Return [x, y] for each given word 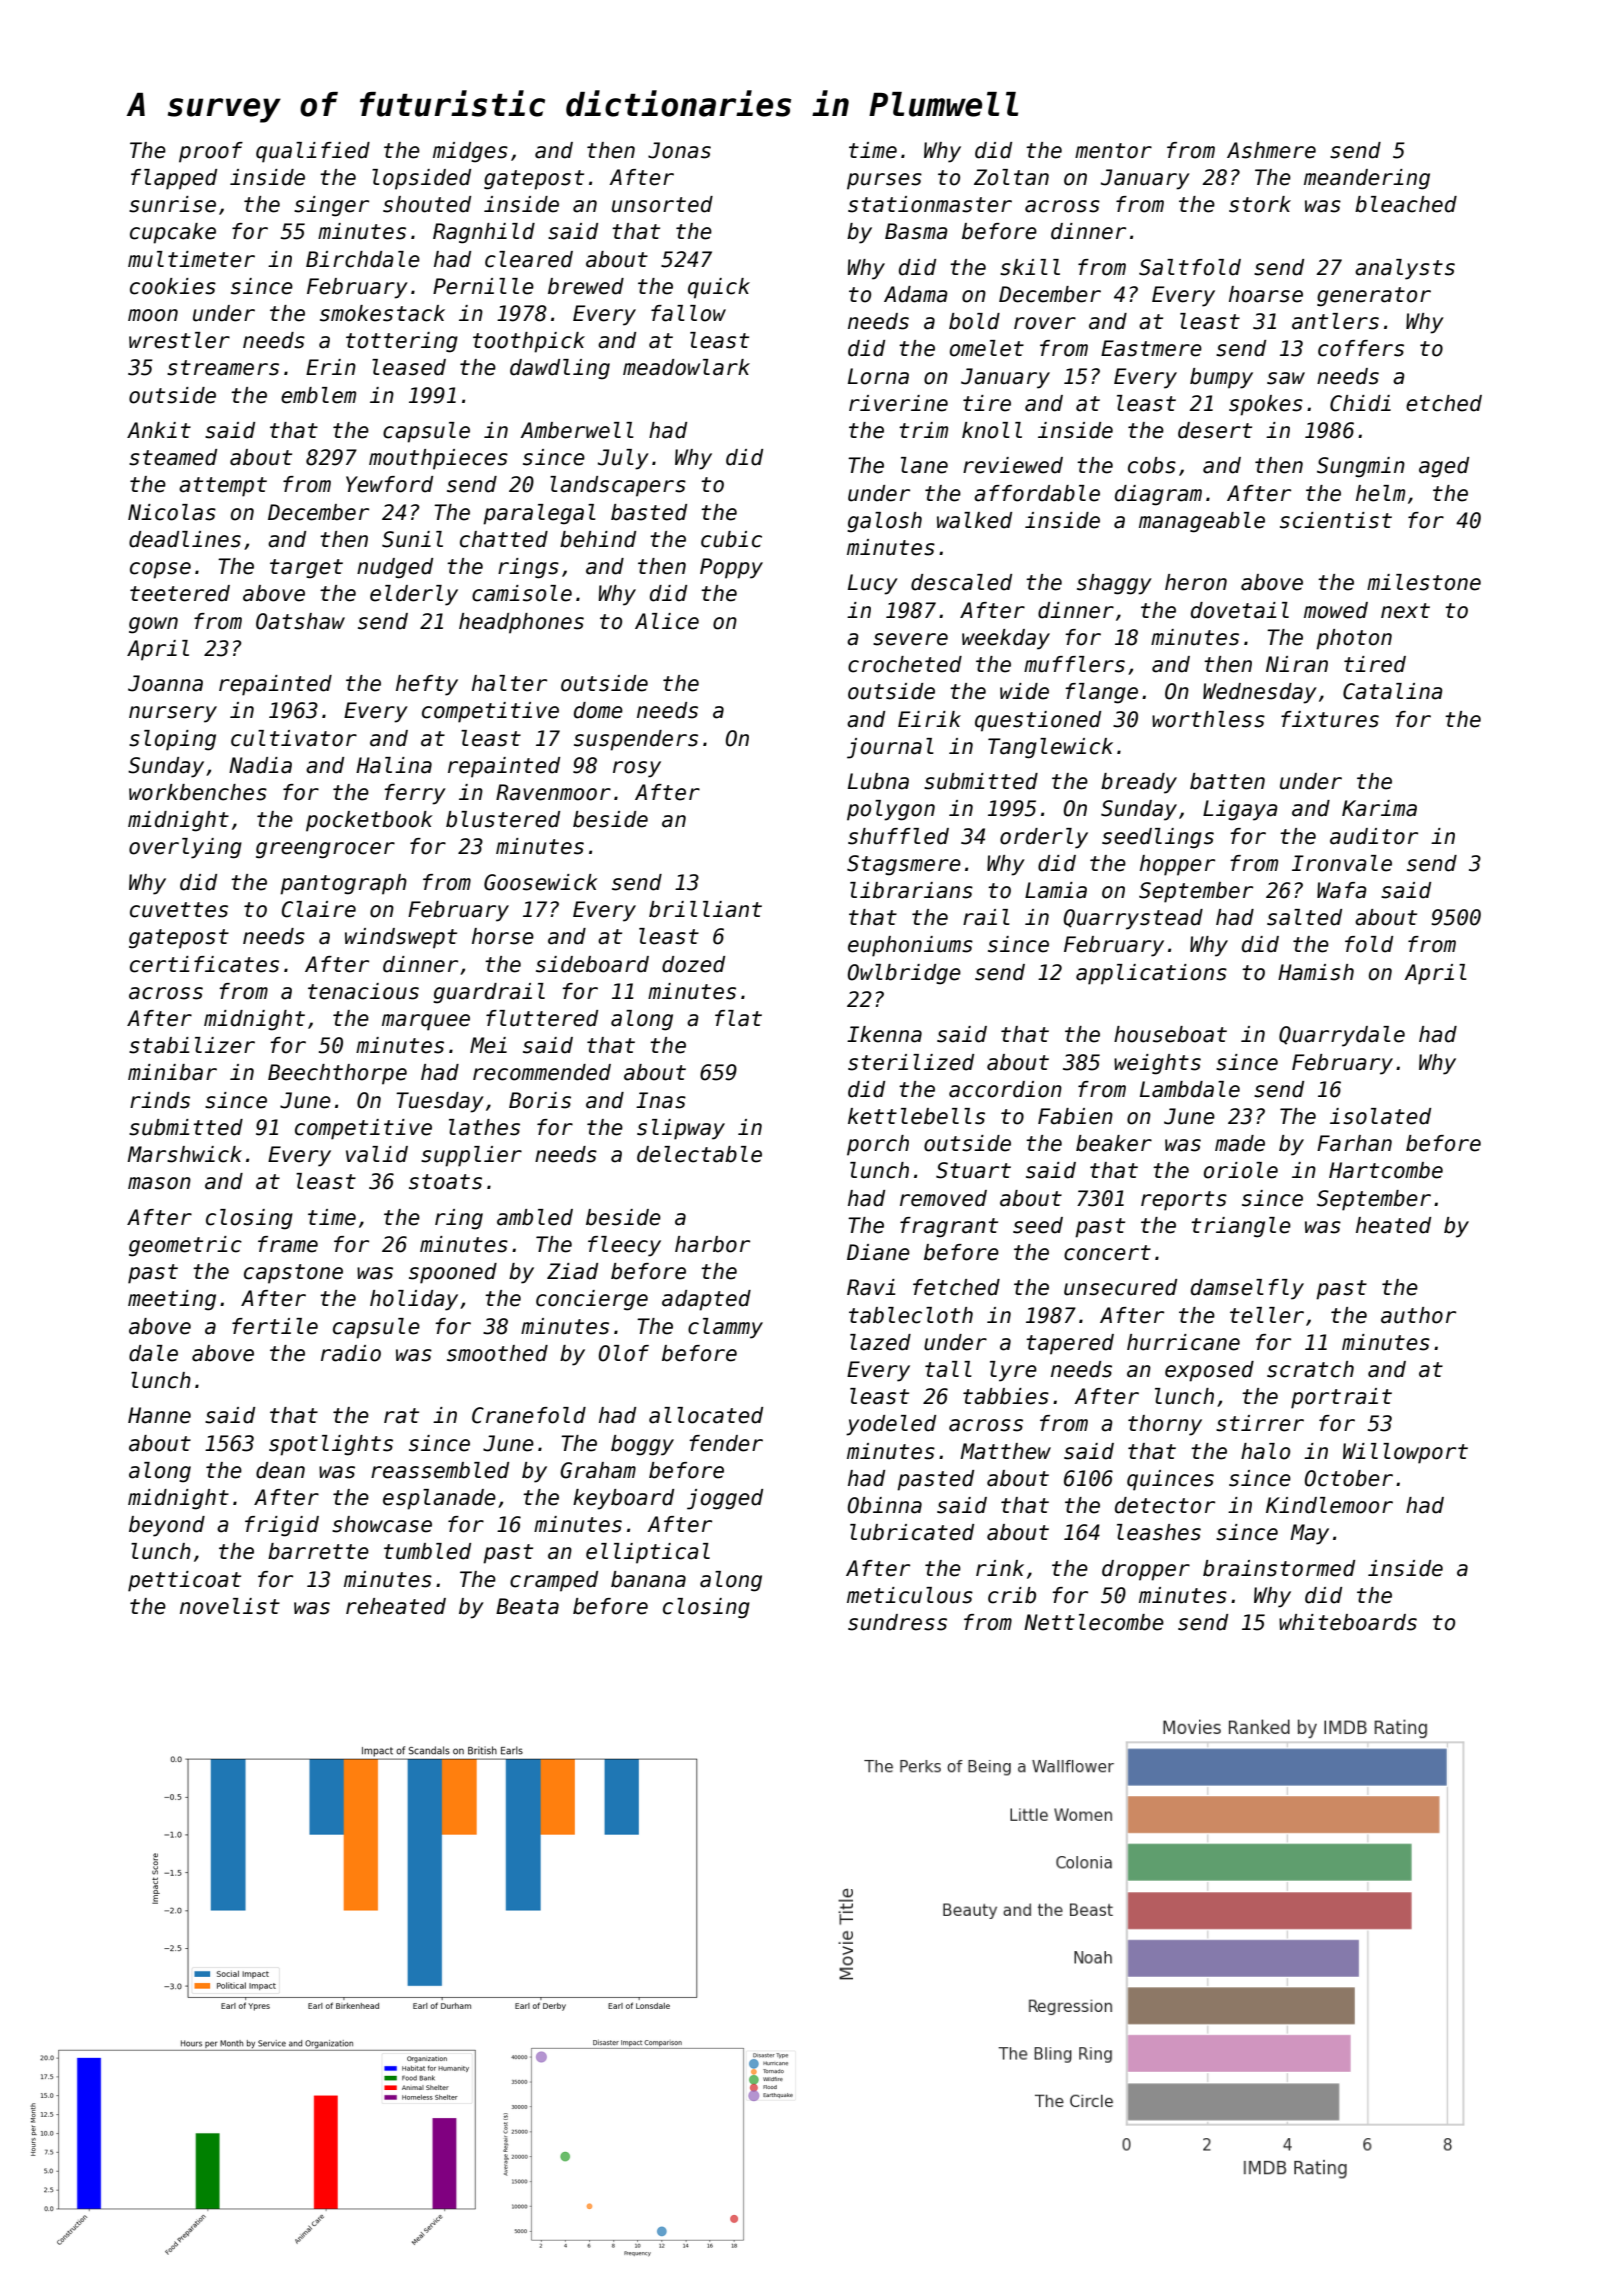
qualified [313, 152]
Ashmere [1271, 150]
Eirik [929, 719]
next [1405, 611]
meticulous [910, 1595]
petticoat [184, 1581]
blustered [503, 819]
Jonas [679, 150]
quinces [1170, 1480]
